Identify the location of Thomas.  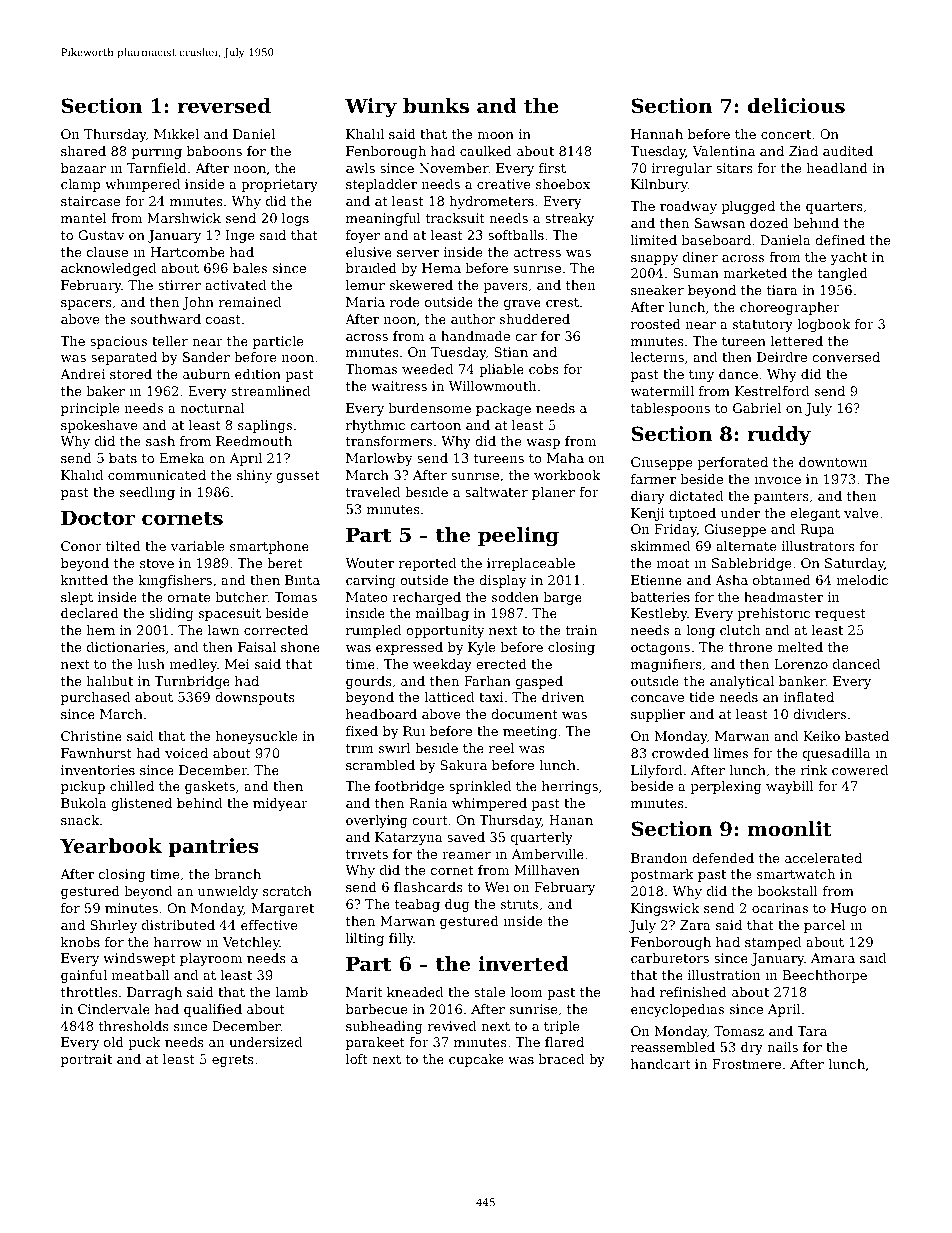
(371, 369).
